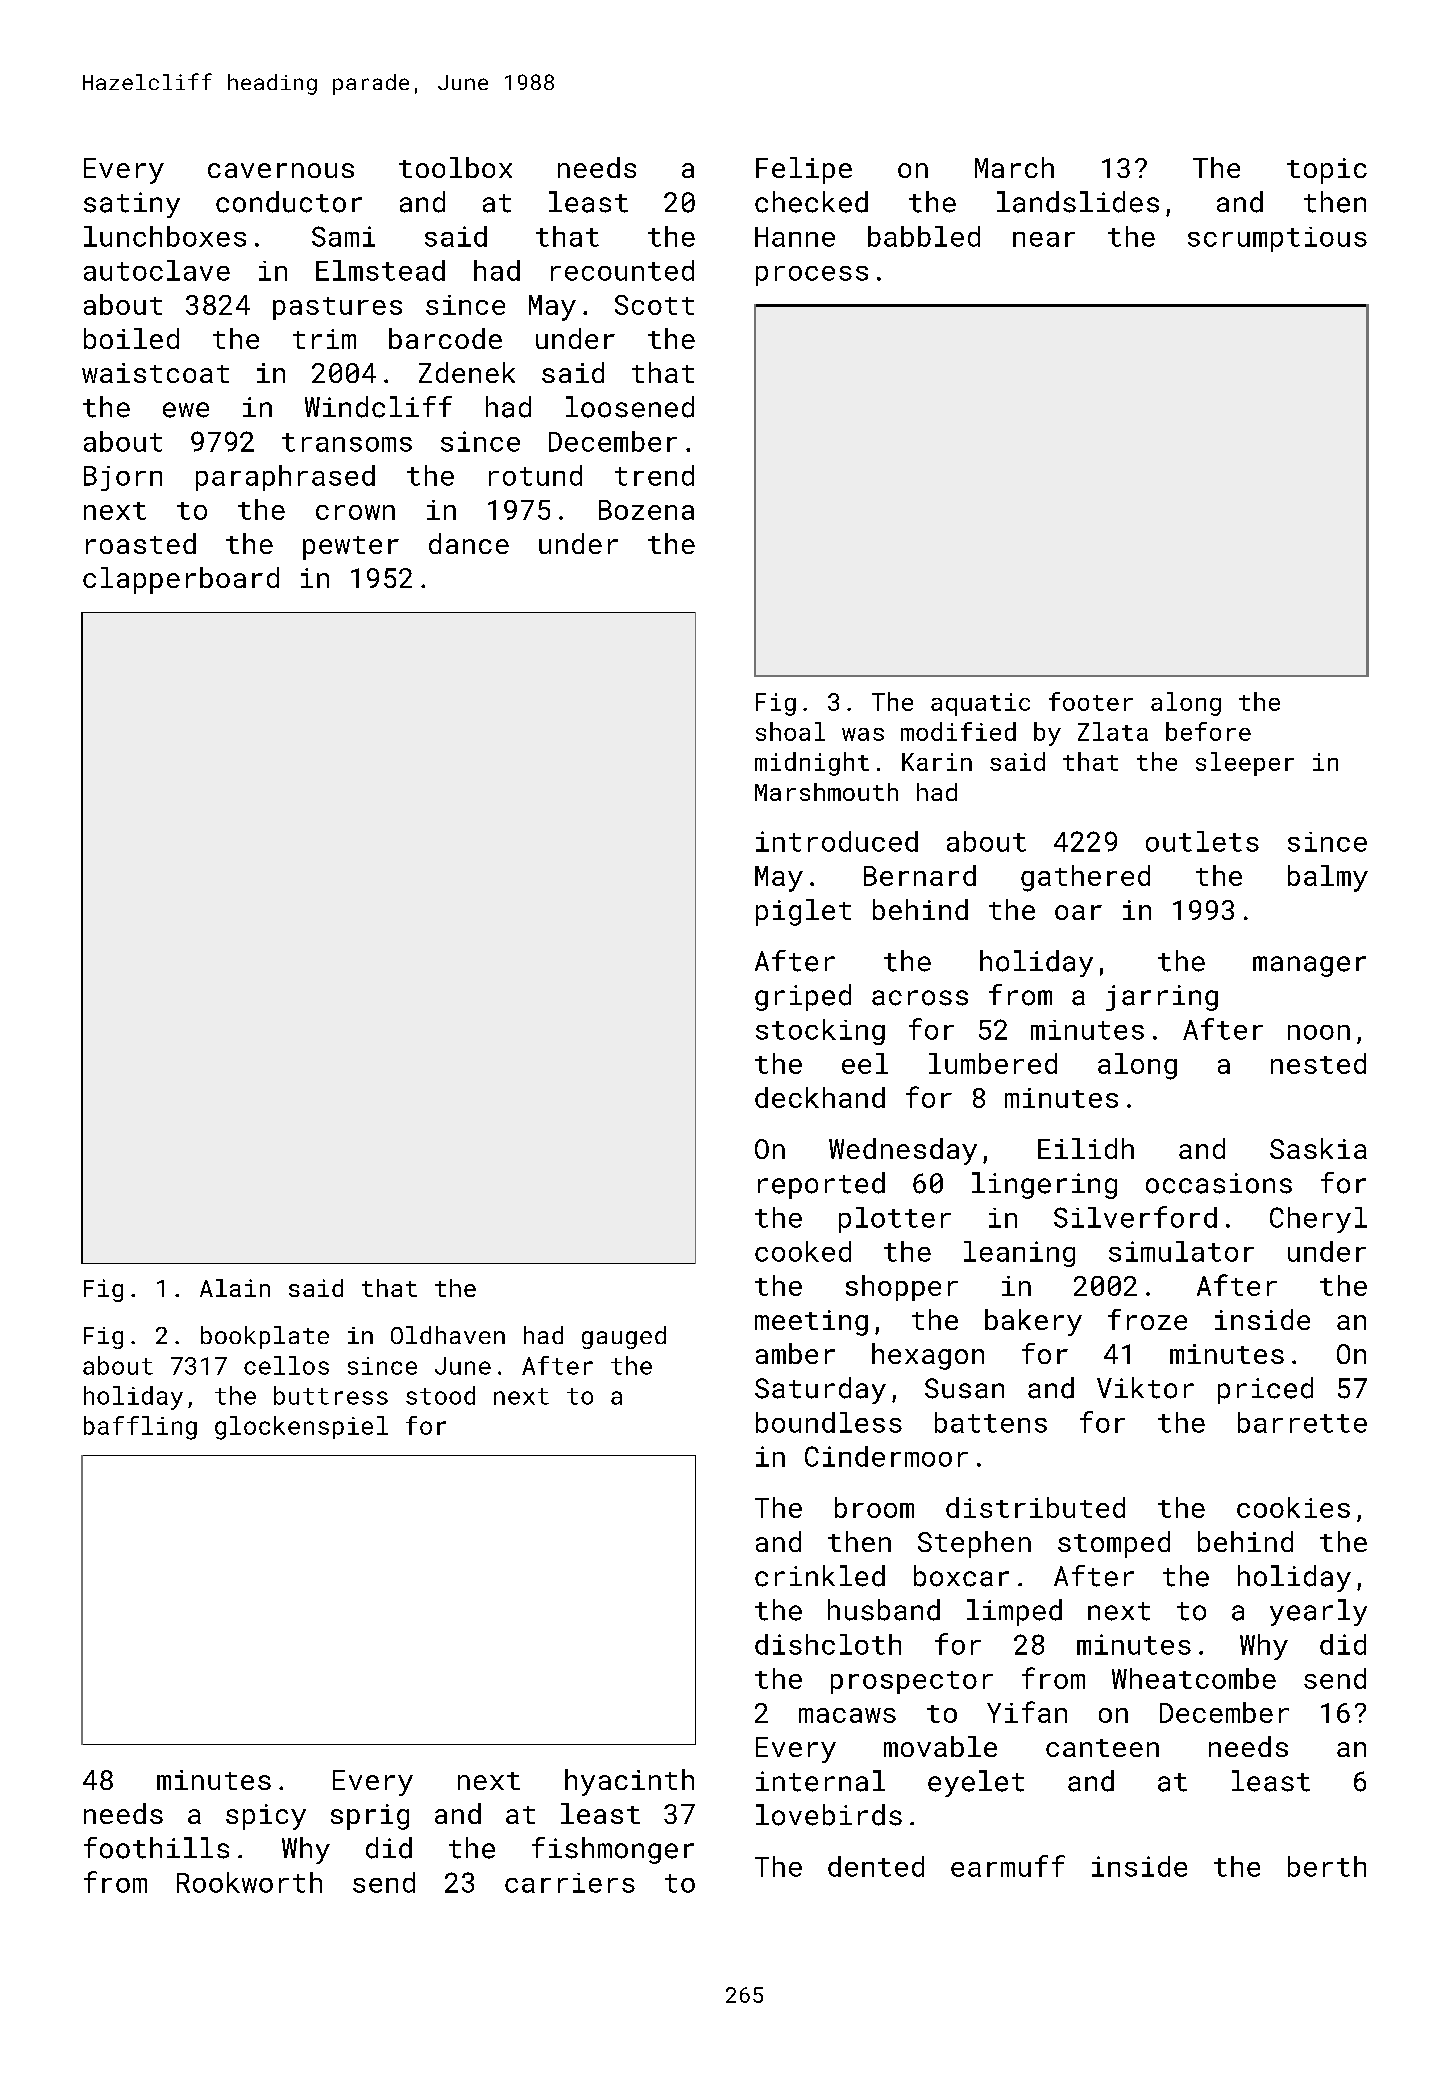 The width and height of the screenshot is (1450, 2100). What do you see at coordinates (249, 1882) in the screenshot?
I see `Rookworth` at bounding box center [249, 1882].
